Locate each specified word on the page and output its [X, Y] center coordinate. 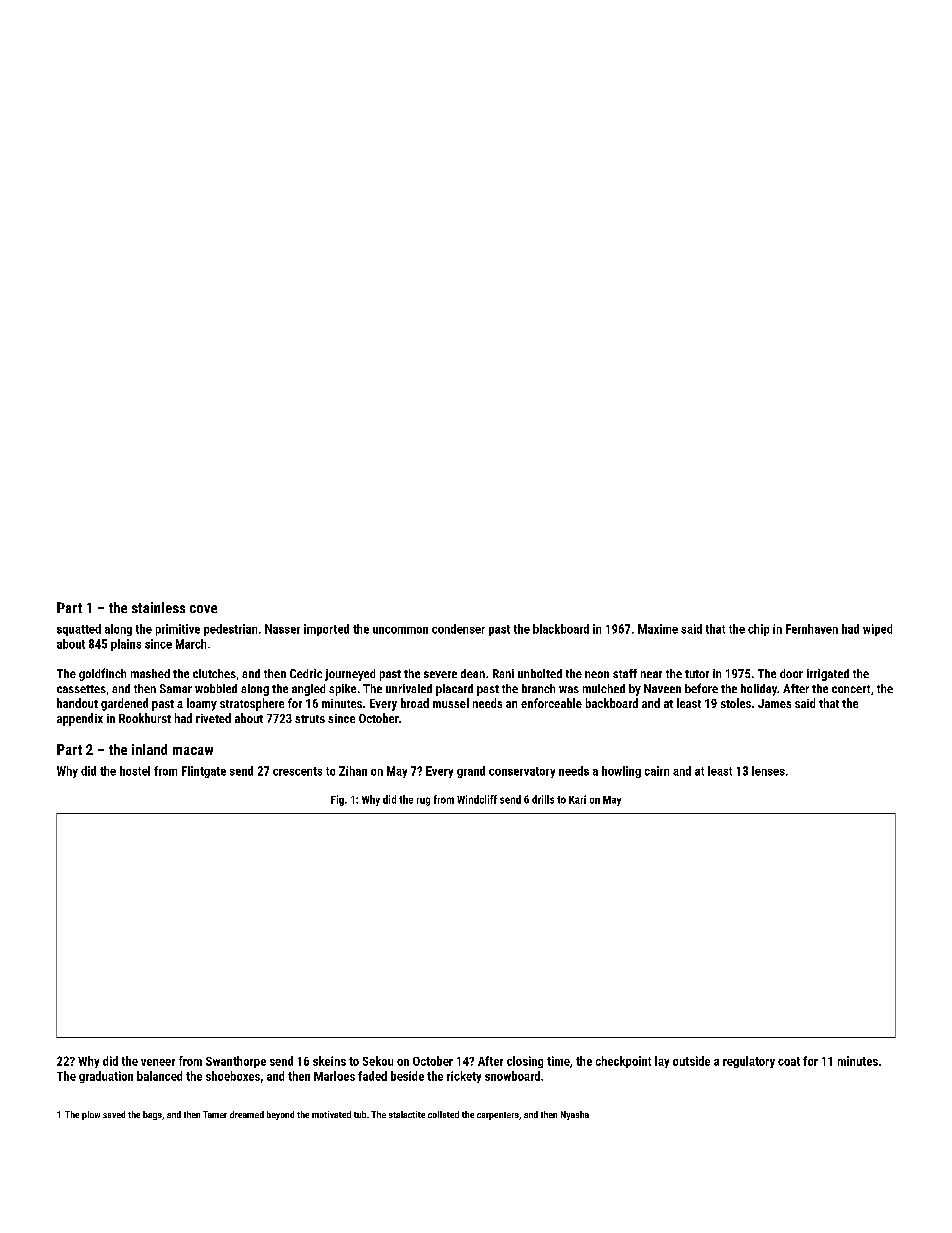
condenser [458, 629]
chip [758, 630]
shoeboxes [233, 1076]
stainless [158, 607]
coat [789, 1061]
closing [525, 1062]
